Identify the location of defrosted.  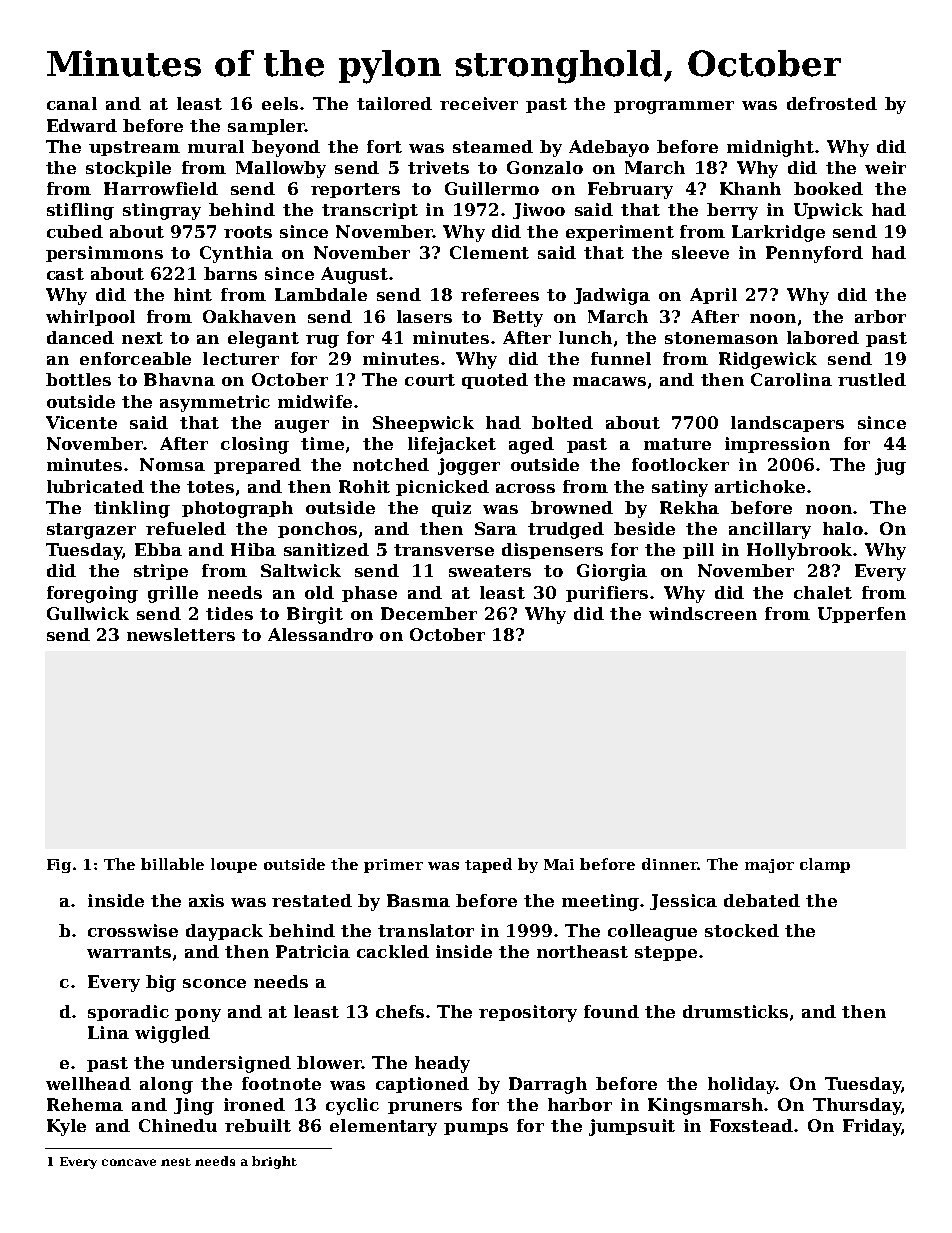
(832, 103).
